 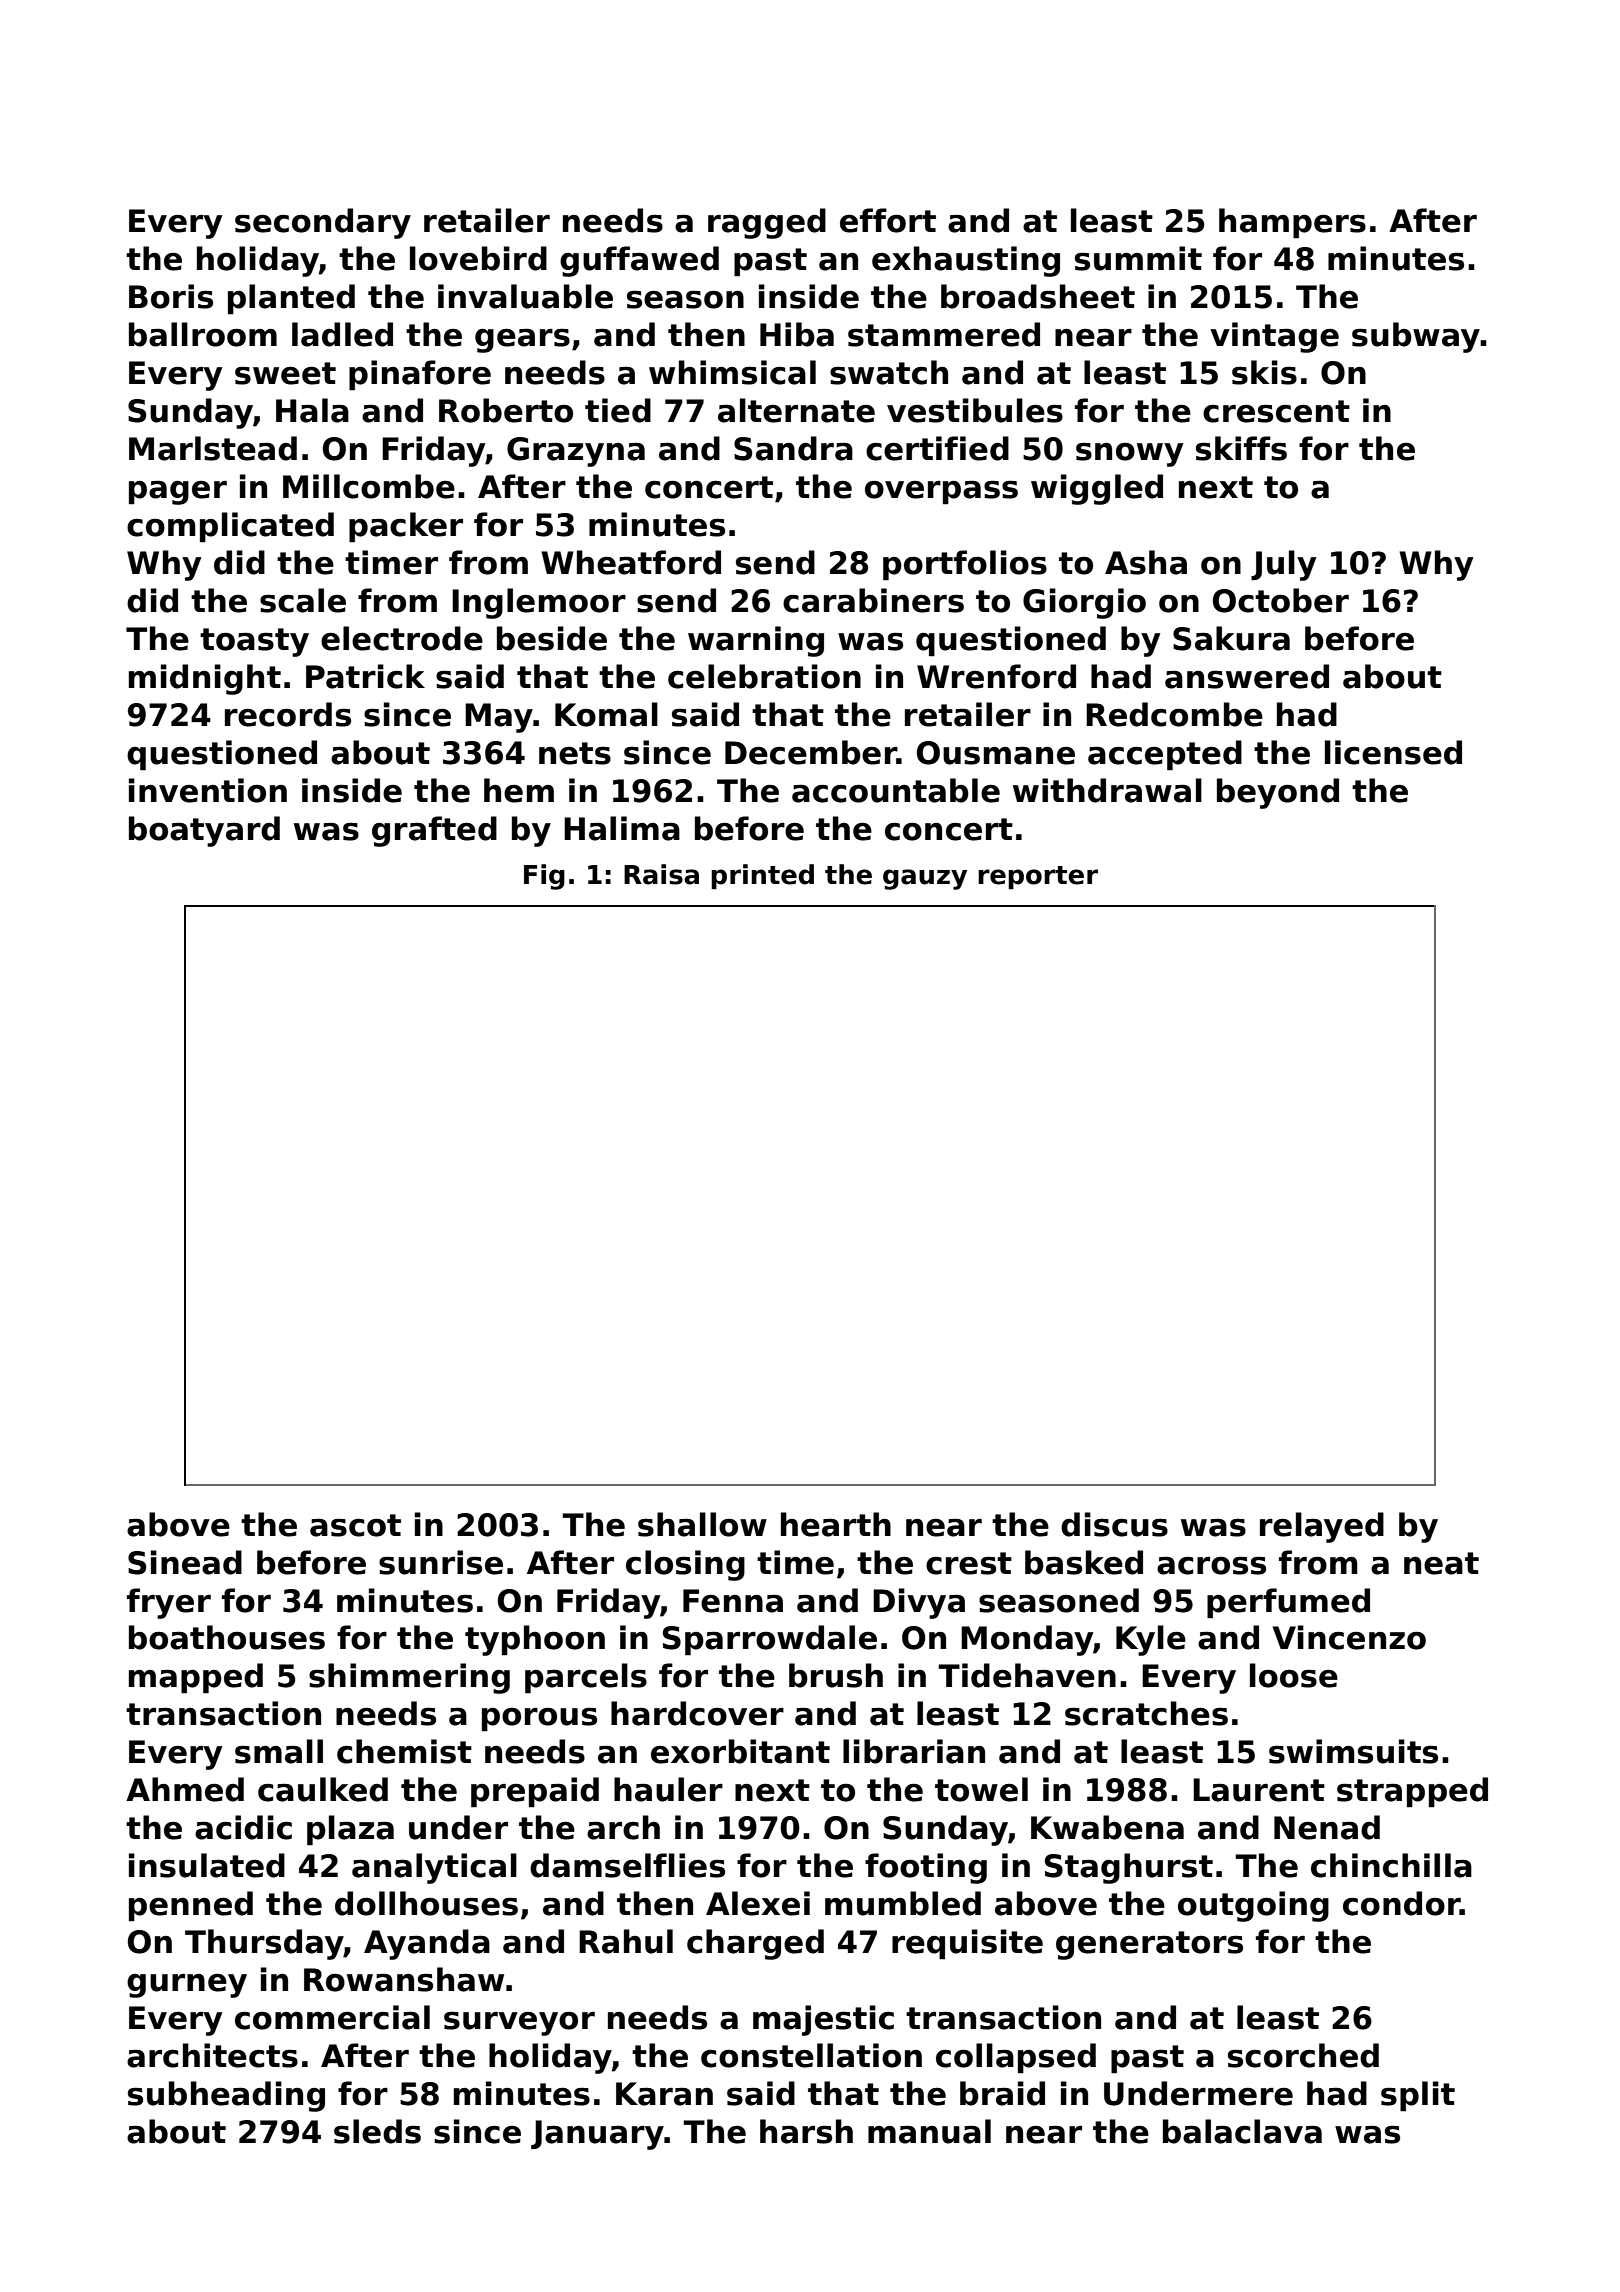 I want to click on effort, so click(x=888, y=220).
